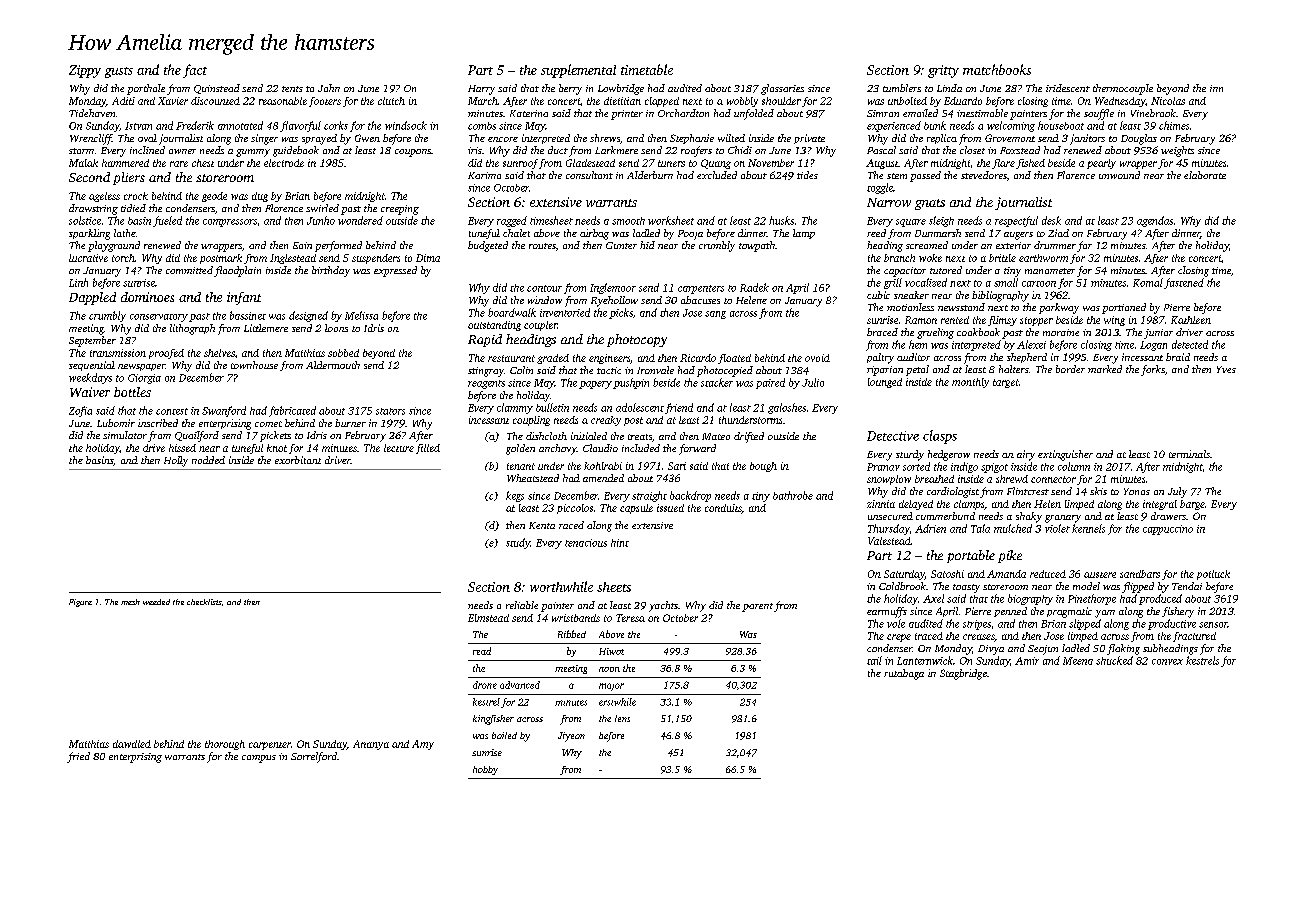 This page has width=1308, height=924. Describe the element at coordinates (172, 411) in the page. I see `contest` at that location.
